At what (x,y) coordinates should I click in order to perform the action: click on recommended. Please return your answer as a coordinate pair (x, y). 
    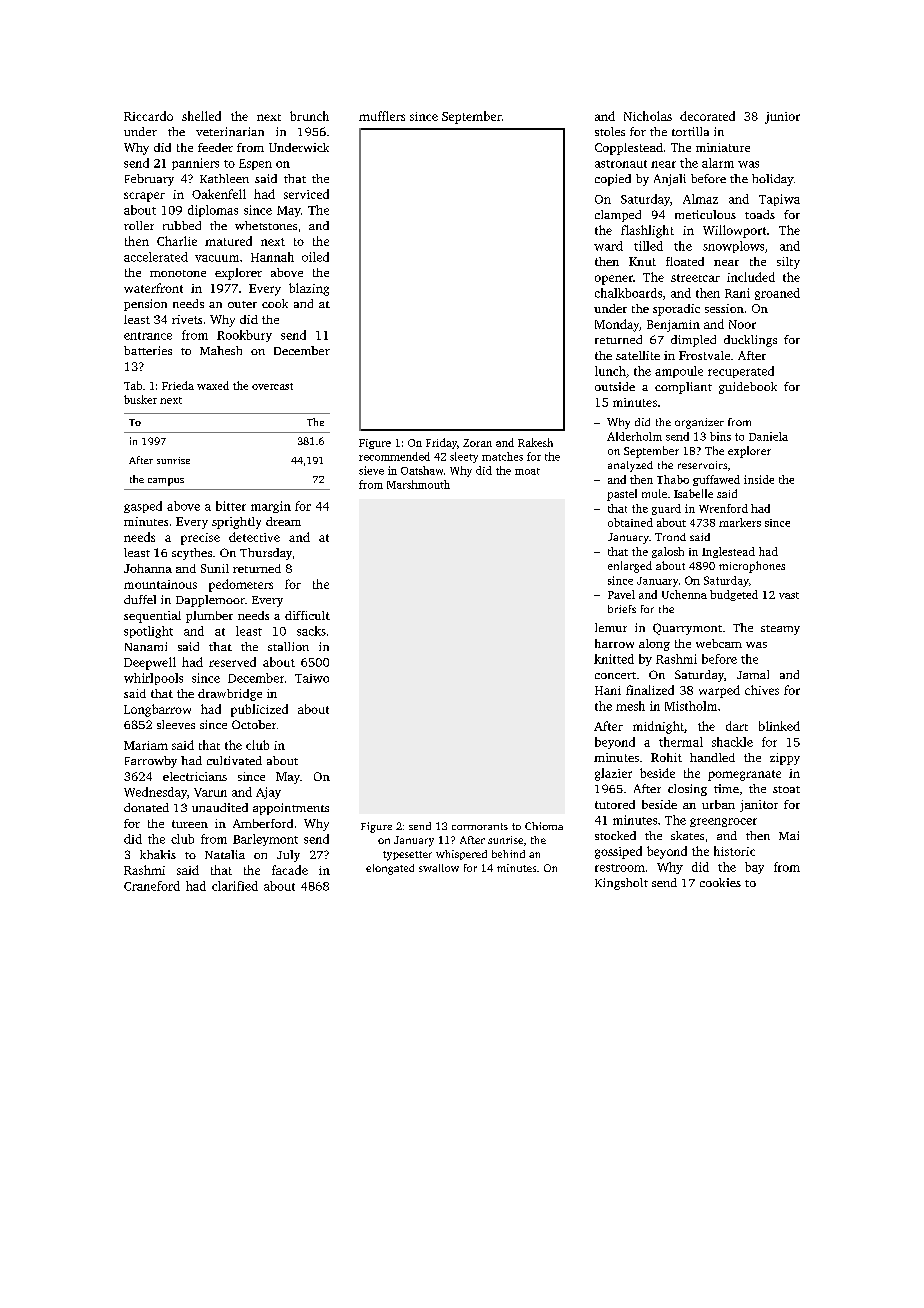
    Looking at the image, I should click on (394, 456).
